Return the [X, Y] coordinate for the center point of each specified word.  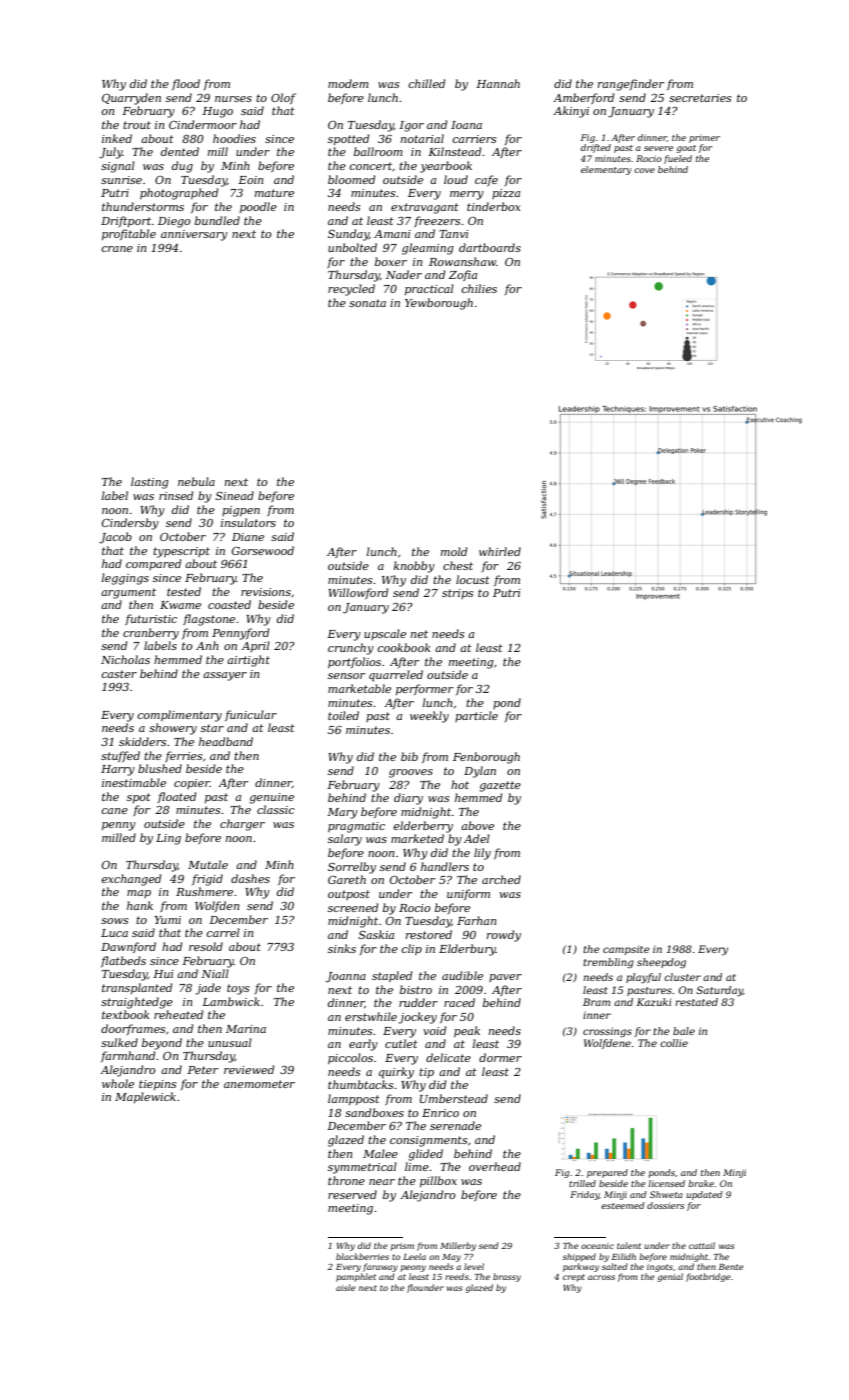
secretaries [700, 98]
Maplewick [145, 1097]
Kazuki [653, 1002]
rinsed [176, 495]
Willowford [358, 593]
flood [186, 84]
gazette [500, 786]
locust [473, 579]
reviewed [249, 1069]
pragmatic [356, 827]
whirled [500, 551]
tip [426, 1073]
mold [454, 551]
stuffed [120, 756]
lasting [150, 483]
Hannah [498, 83]
